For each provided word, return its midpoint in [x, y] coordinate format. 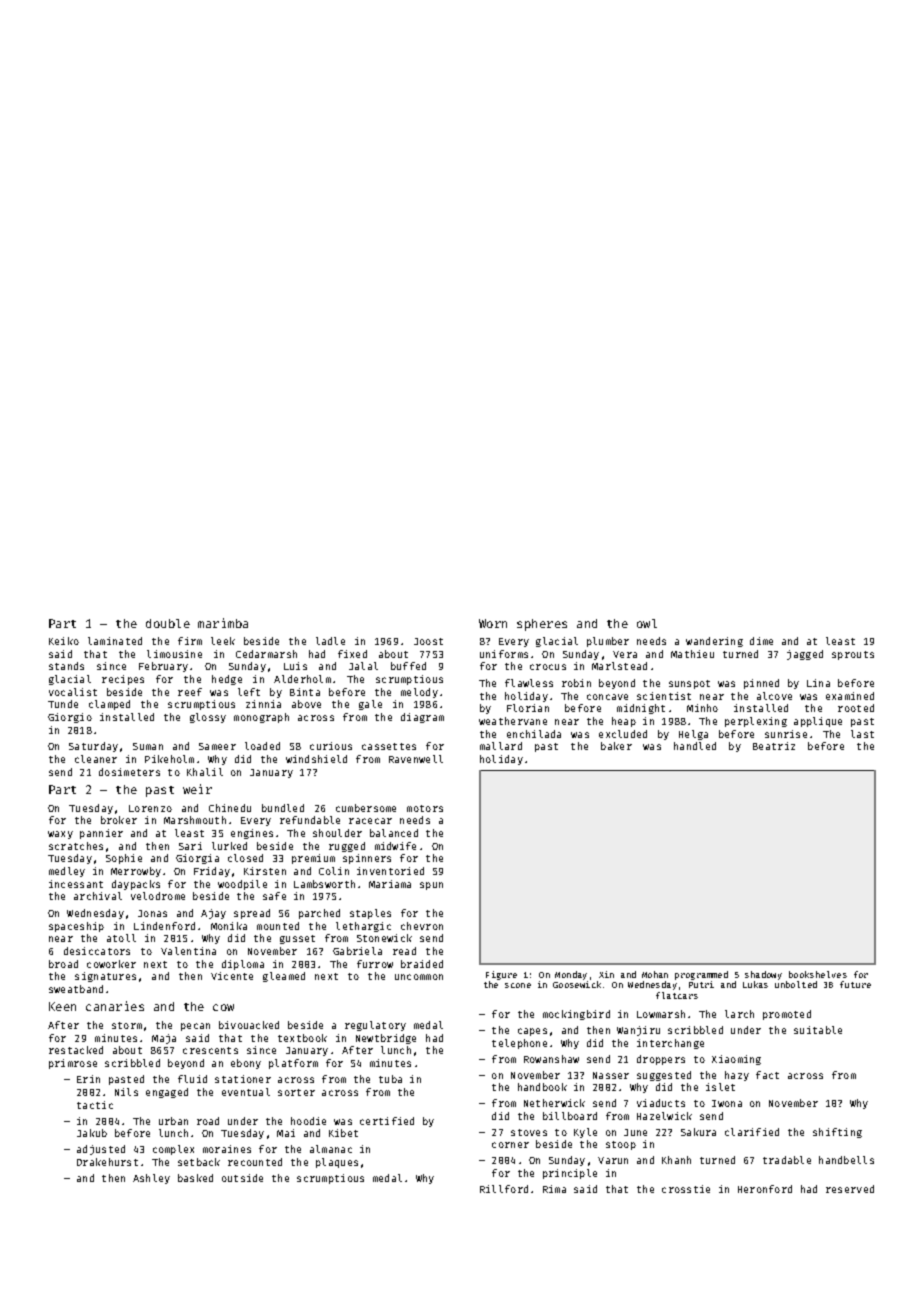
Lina [818, 683]
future [855, 984]
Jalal [363, 666]
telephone [519, 1044]
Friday [212, 872]
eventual [246, 1092]
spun [431, 886]
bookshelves [818, 974]
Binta [305, 692]
